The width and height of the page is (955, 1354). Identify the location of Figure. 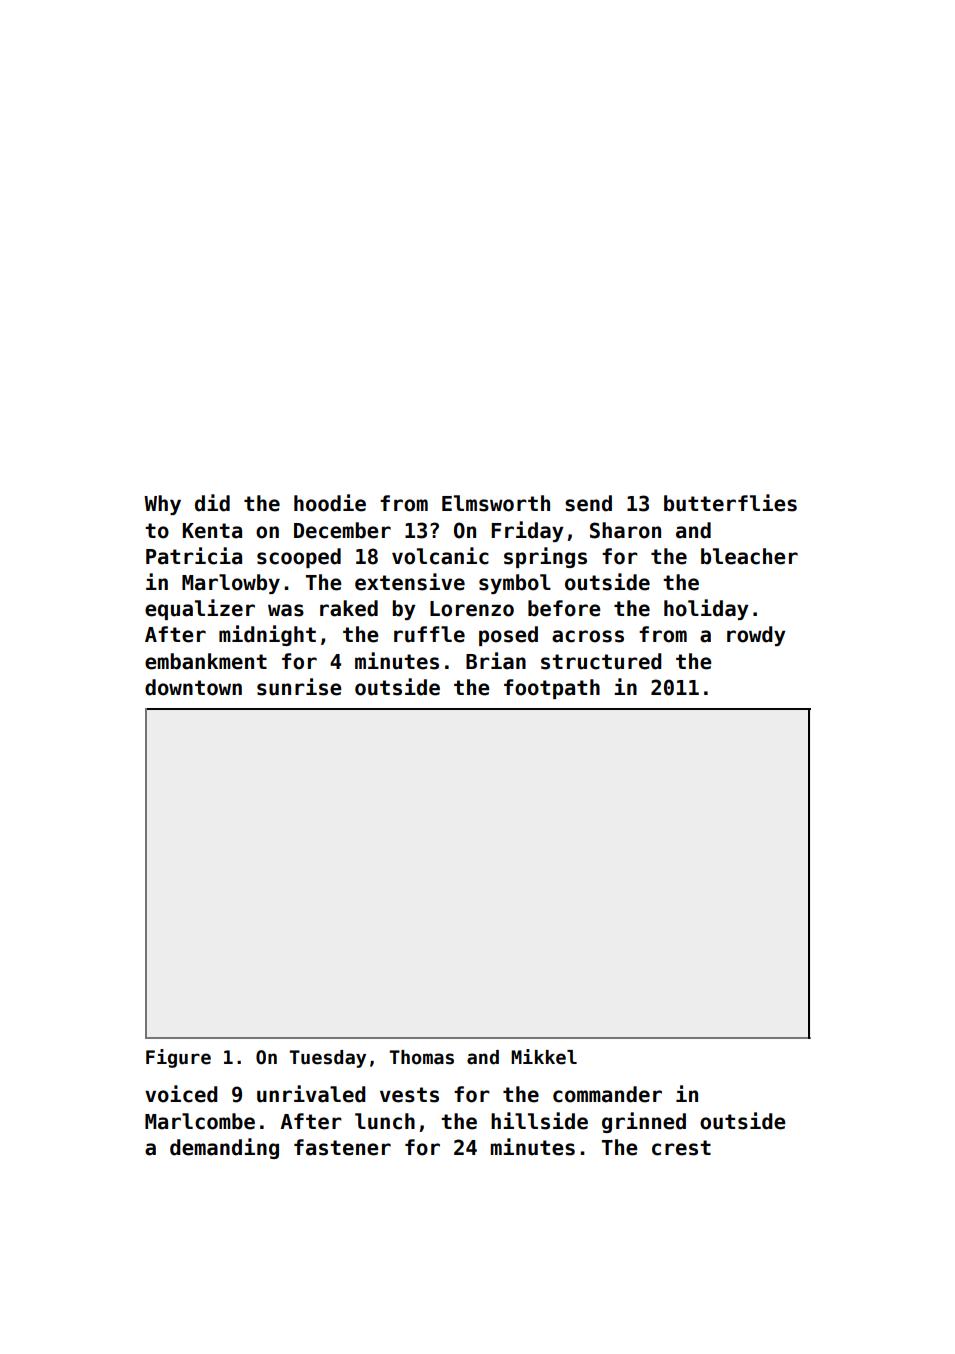
(178, 1058).
